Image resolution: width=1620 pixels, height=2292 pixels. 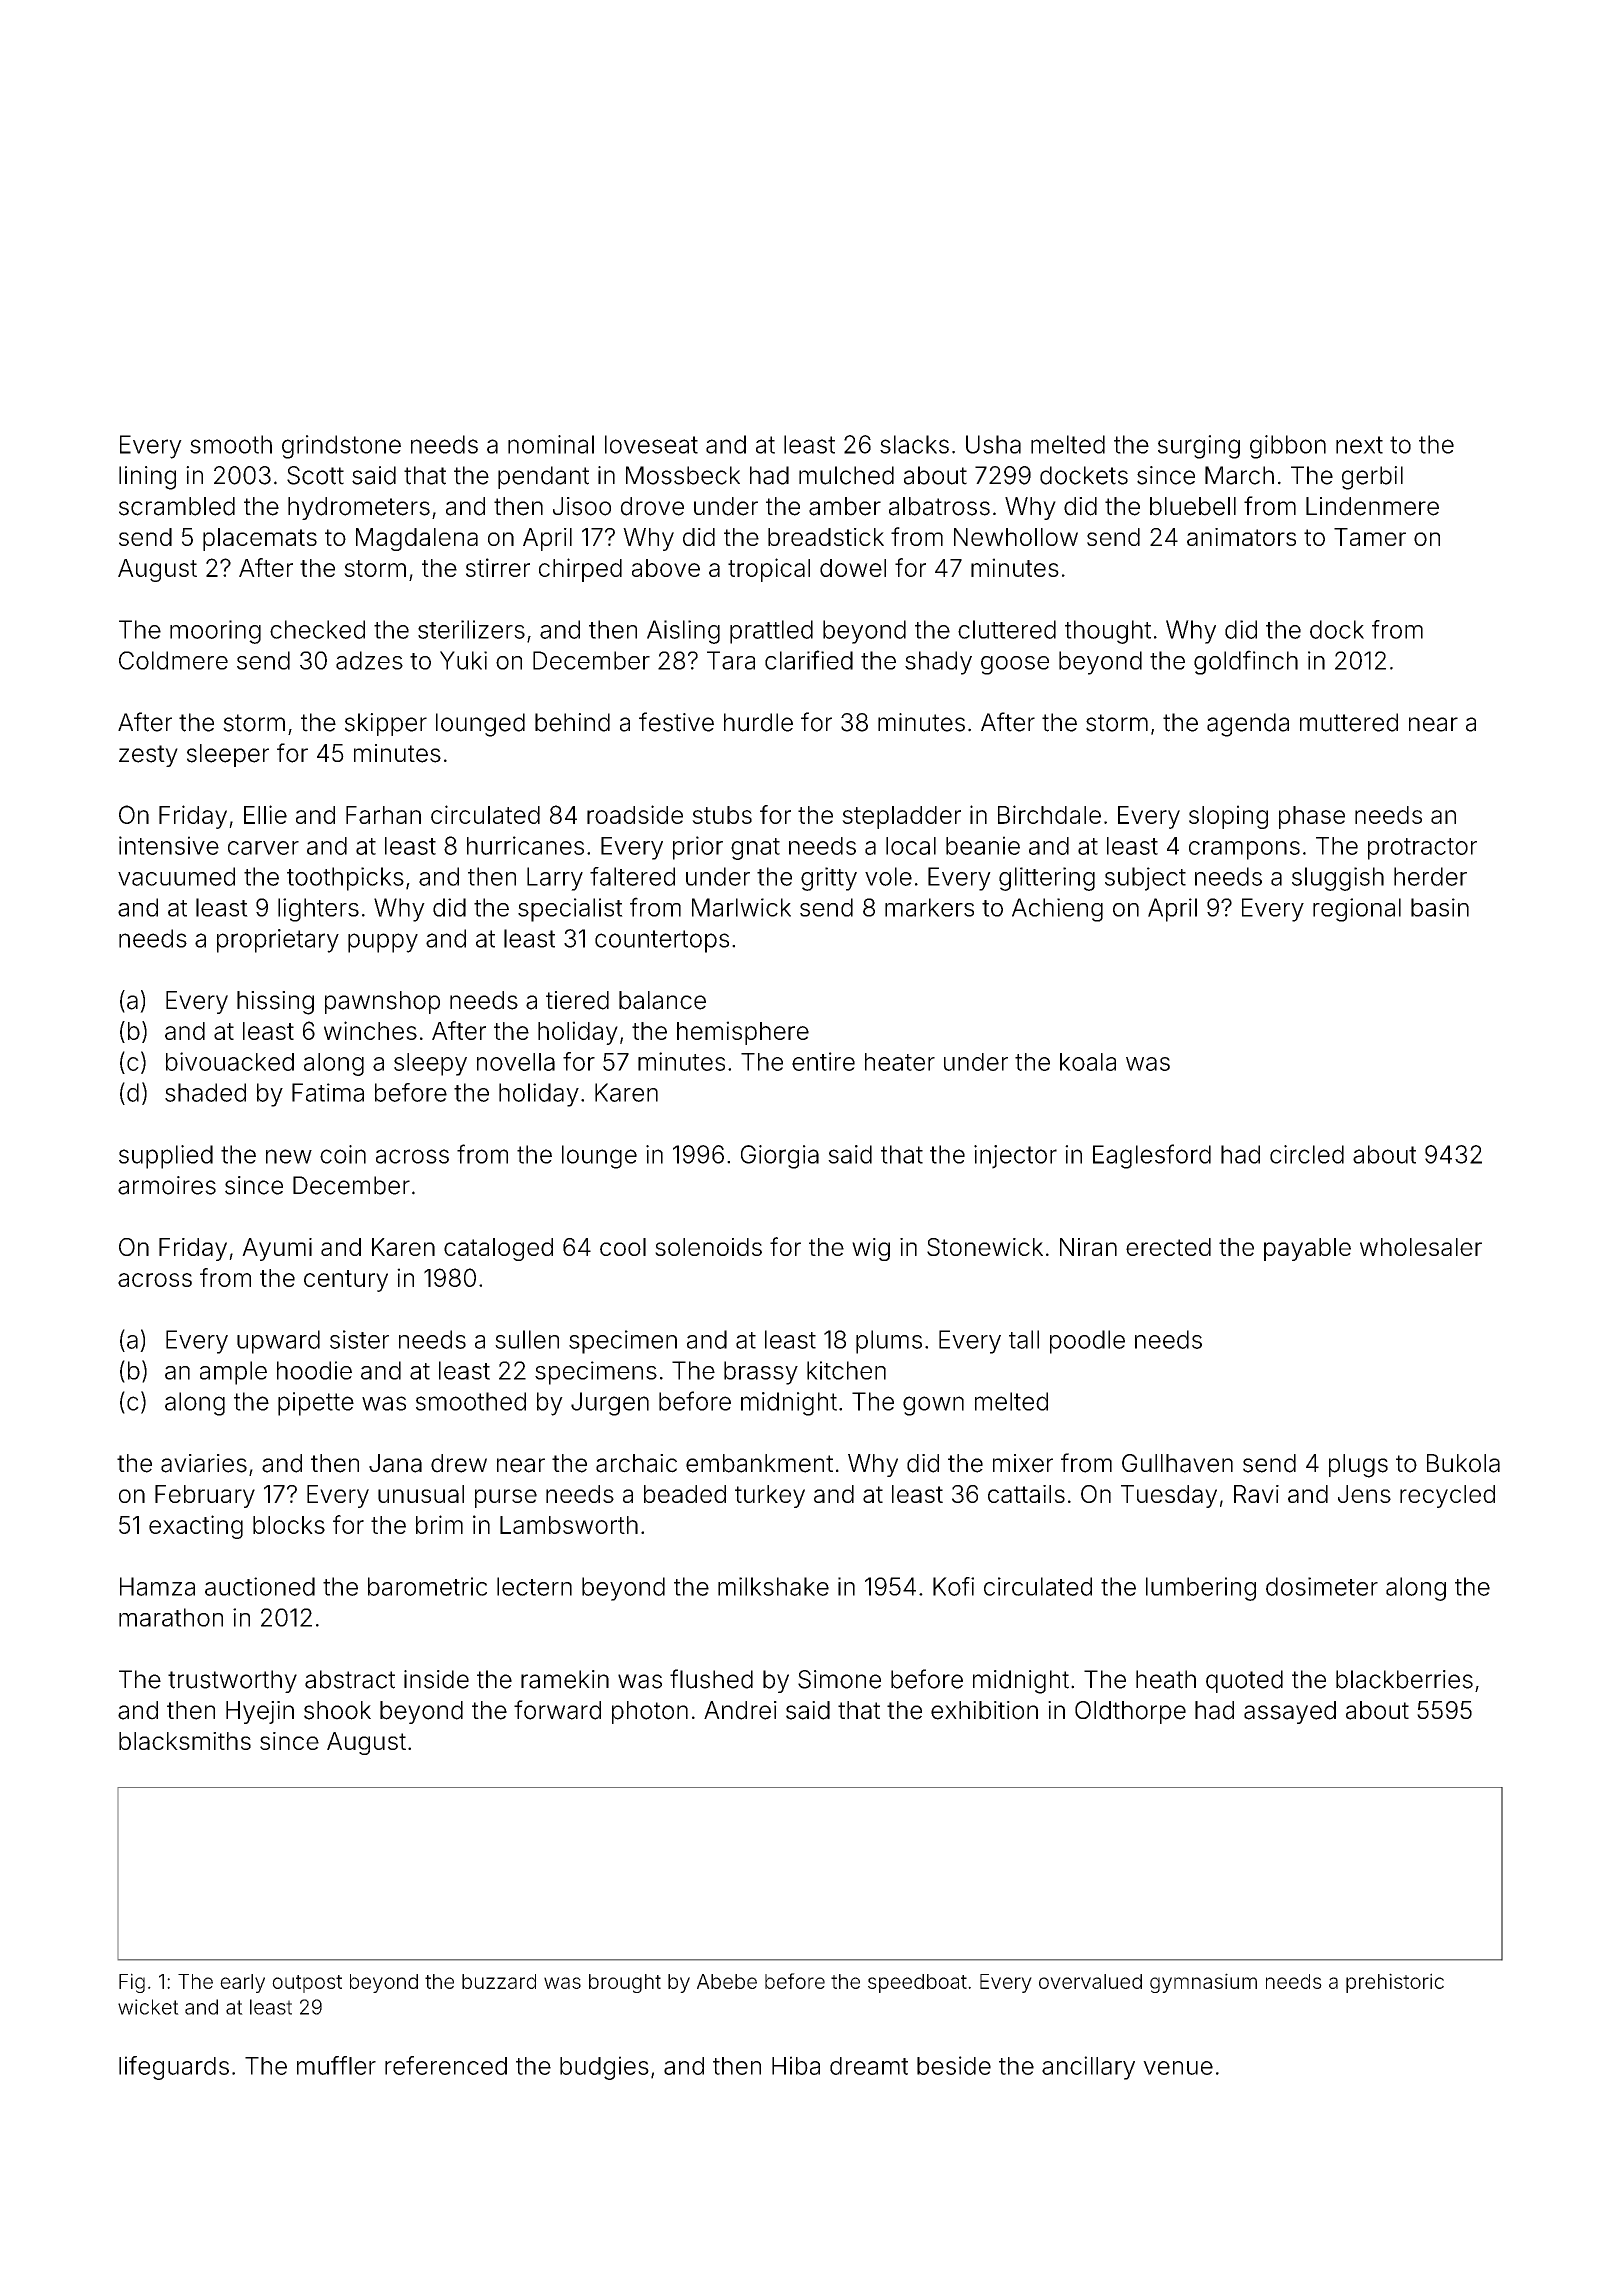 I want to click on Magdalena, so click(x=417, y=539).
